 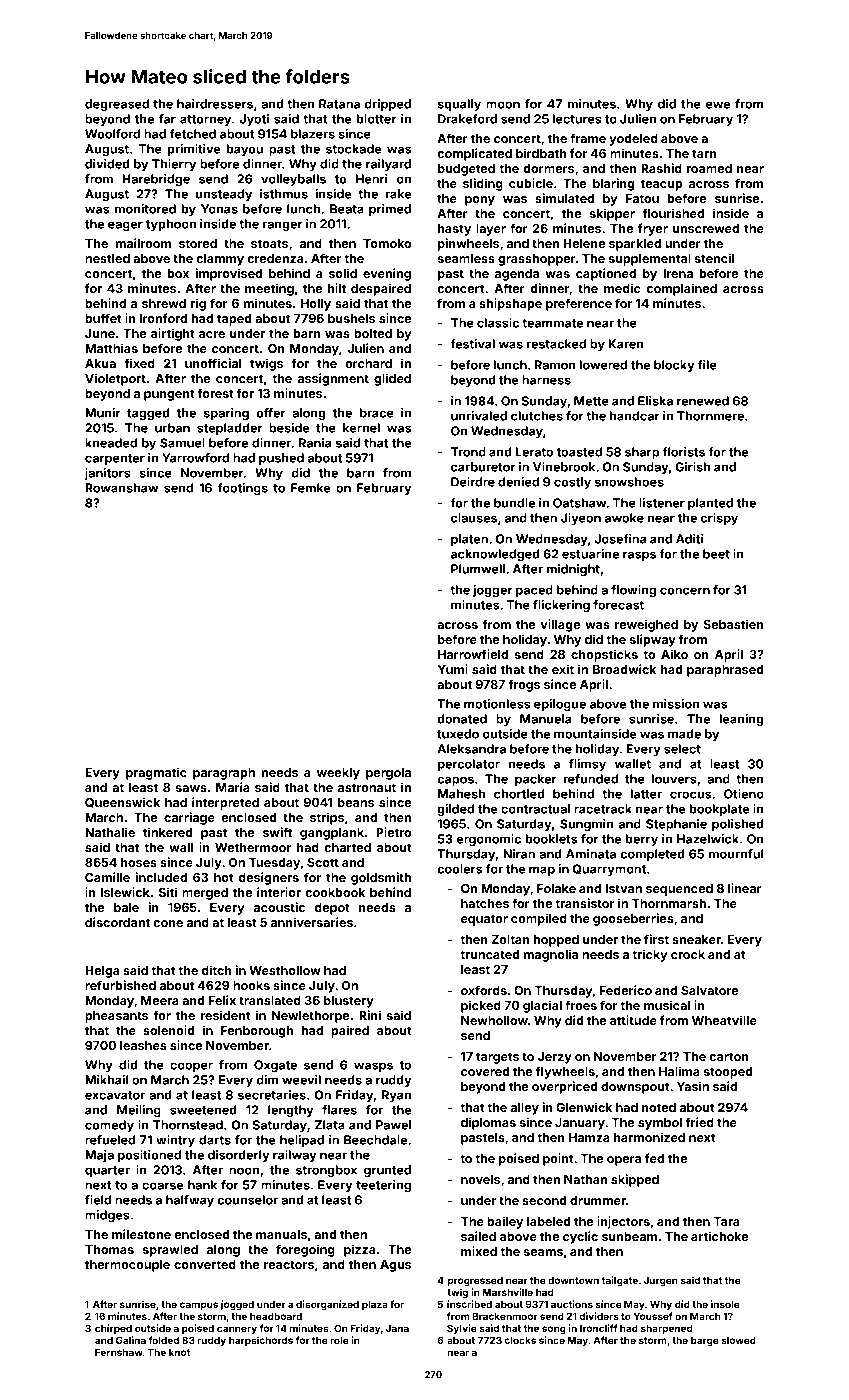 I want to click on hank, so click(x=202, y=1185).
